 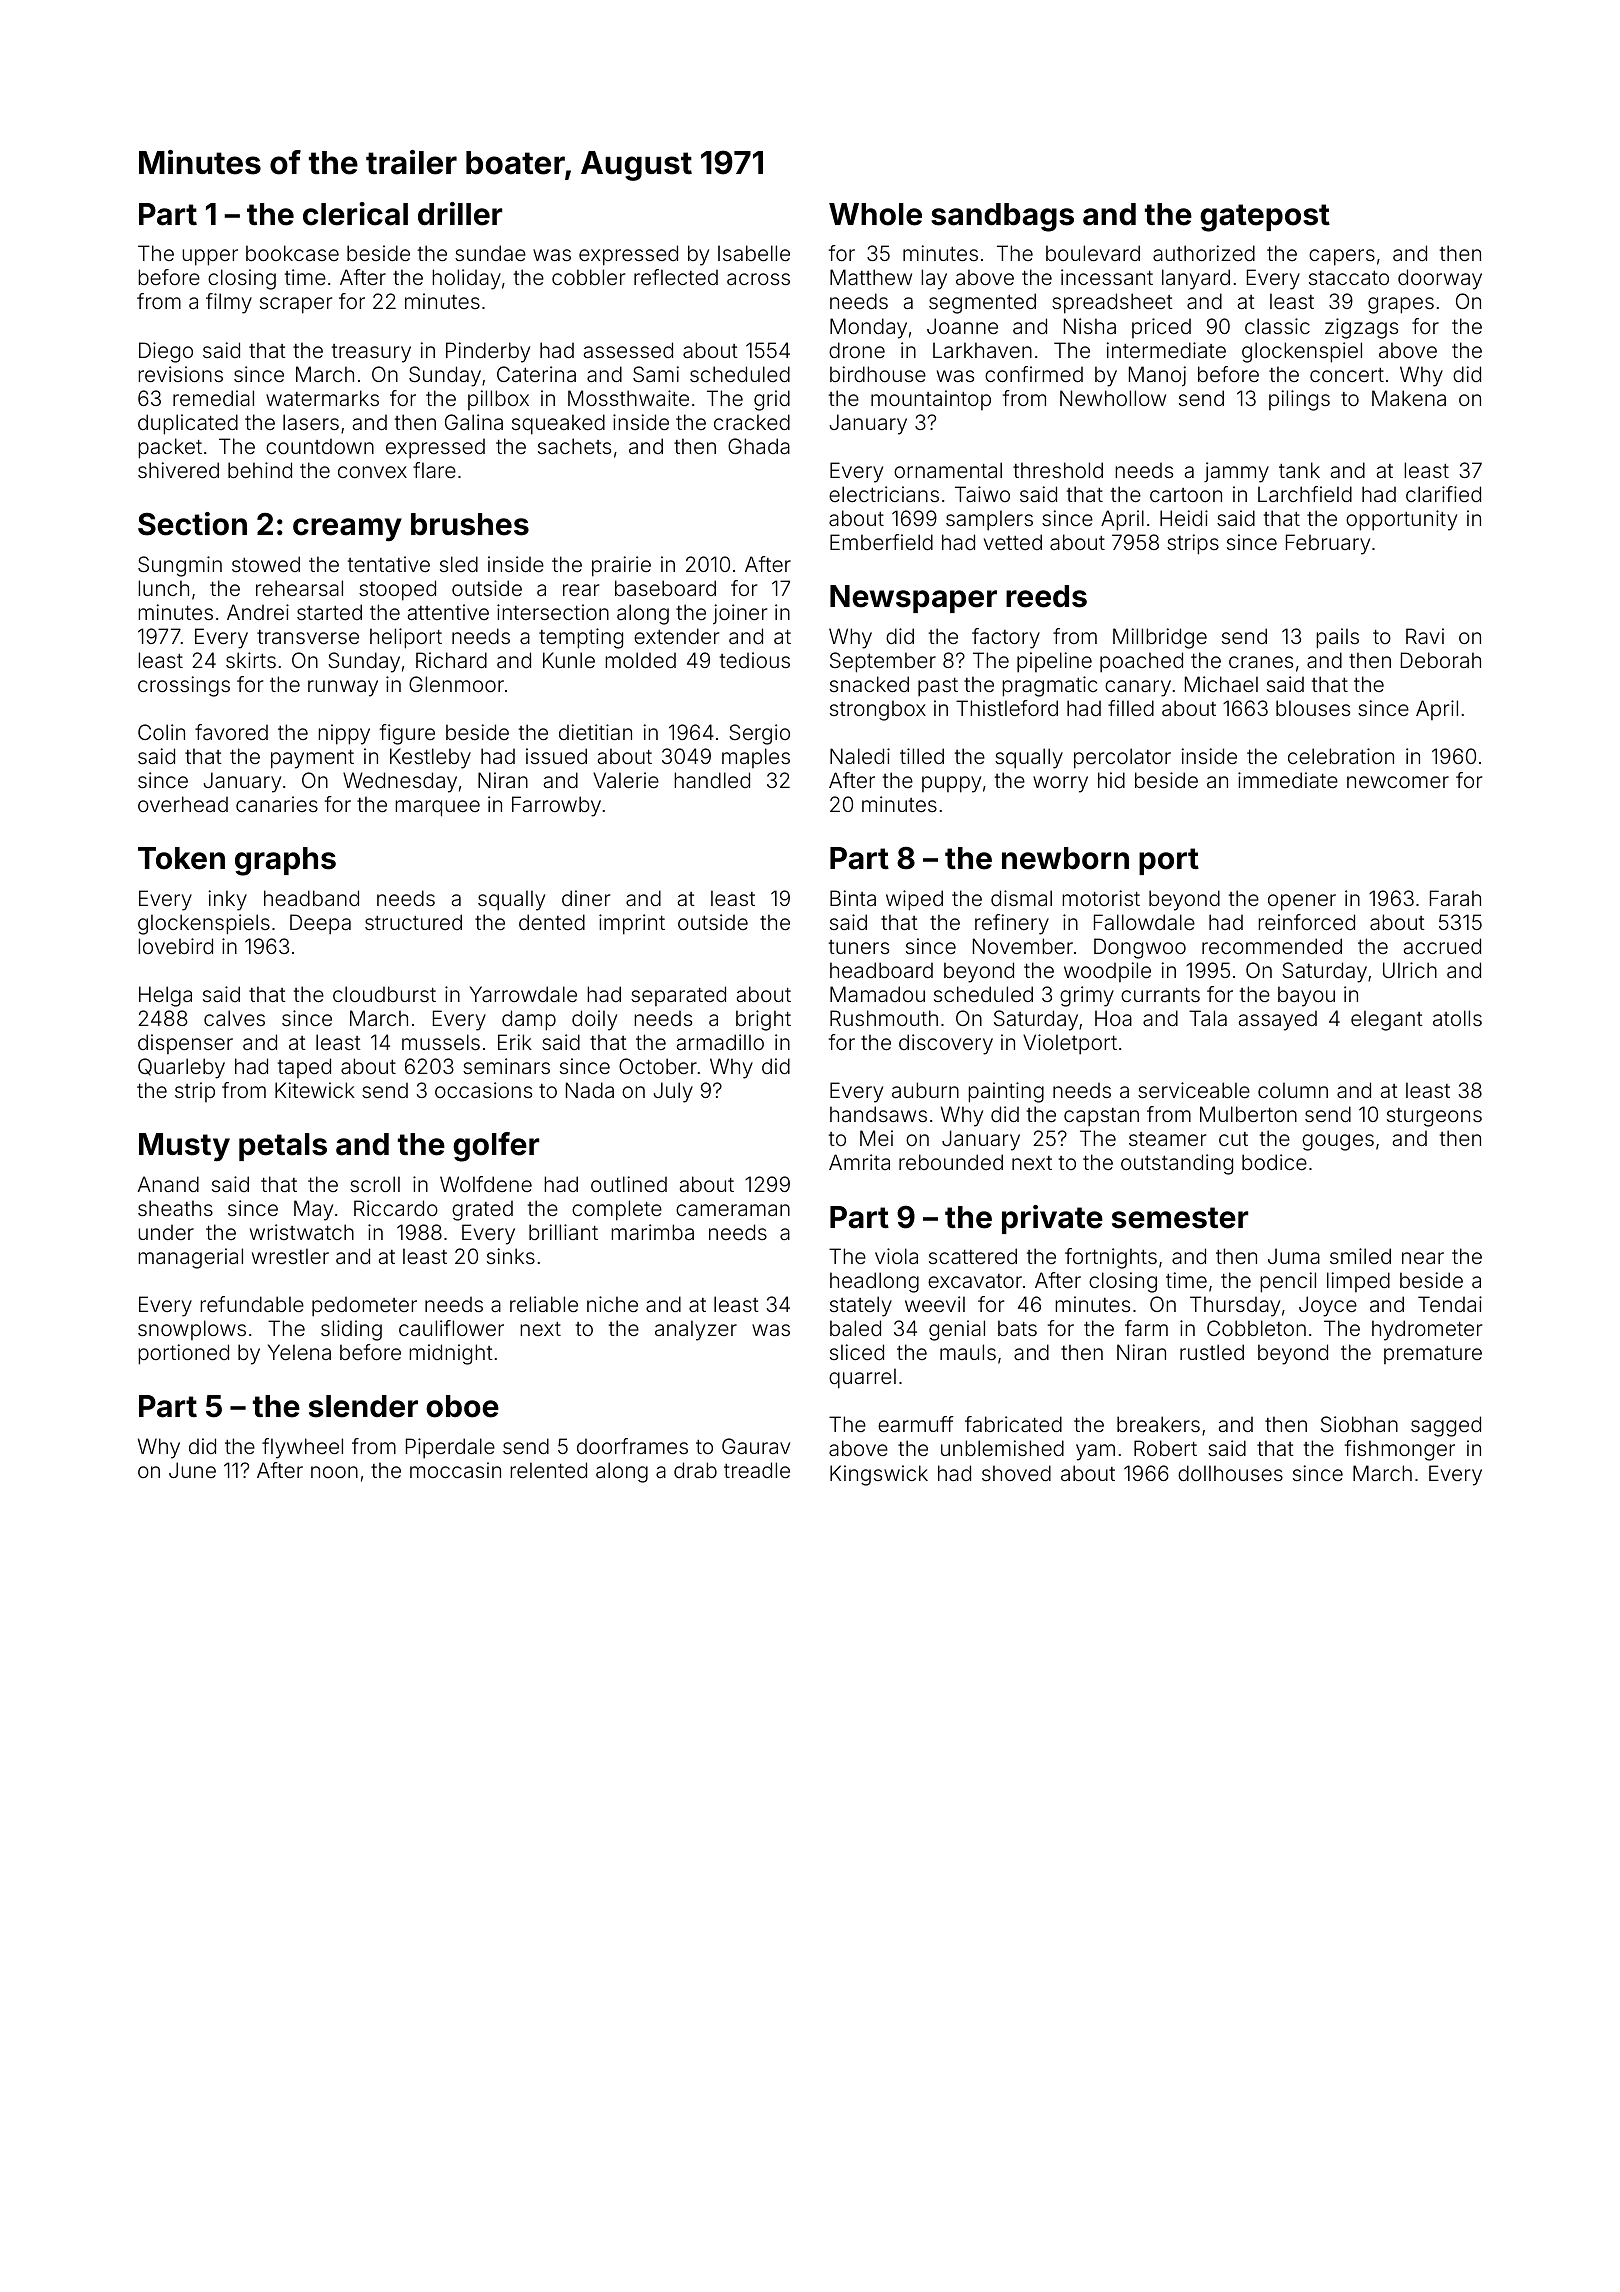 I want to click on Yelena, so click(x=299, y=1352).
